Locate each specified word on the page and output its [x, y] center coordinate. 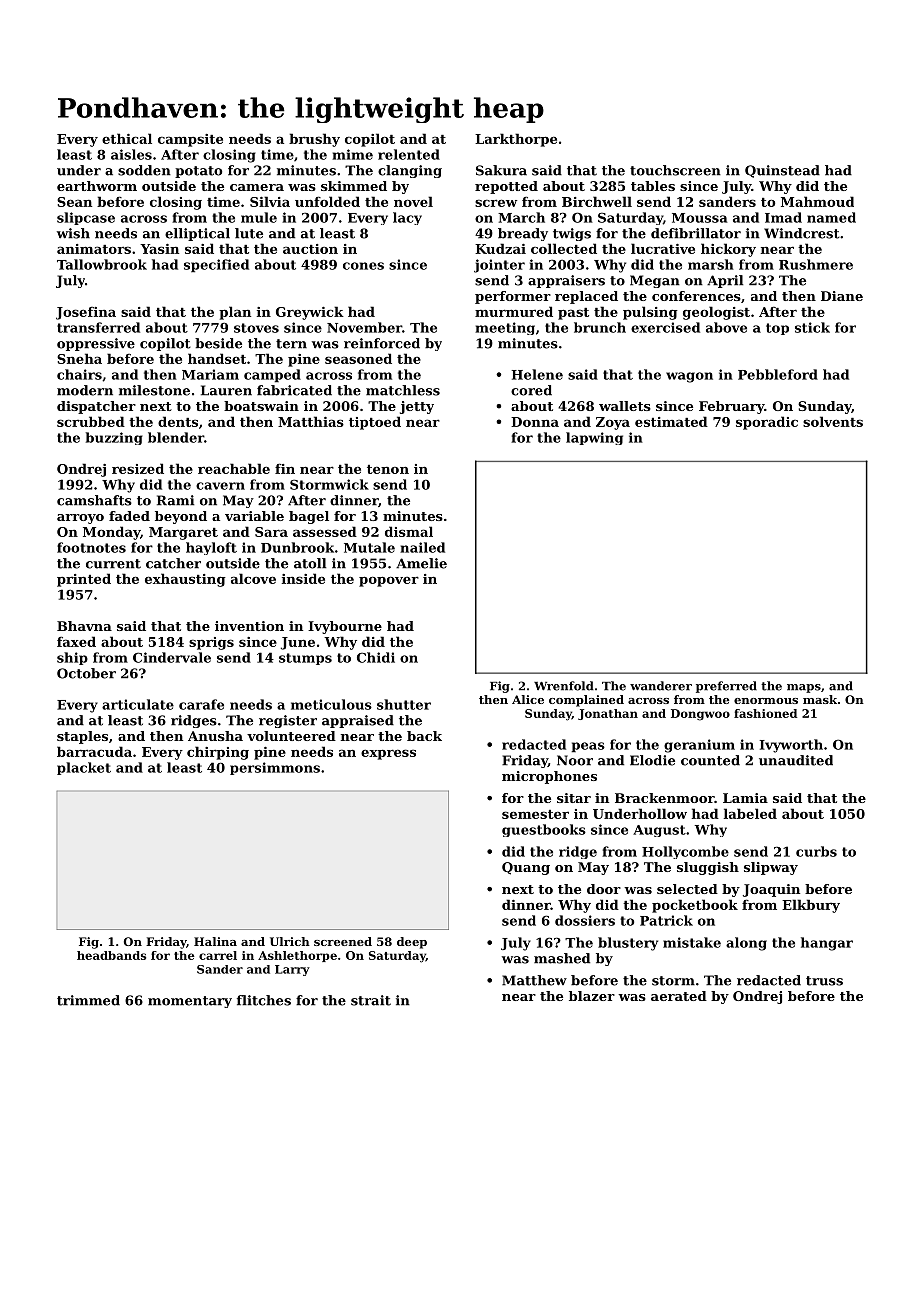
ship [72, 658]
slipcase [86, 218]
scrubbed [91, 421]
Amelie [421, 563]
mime [352, 154]
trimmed [88, 1000]
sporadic [767, 423]
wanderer [661, 686]
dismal [409, 531]
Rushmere [816, 264]
